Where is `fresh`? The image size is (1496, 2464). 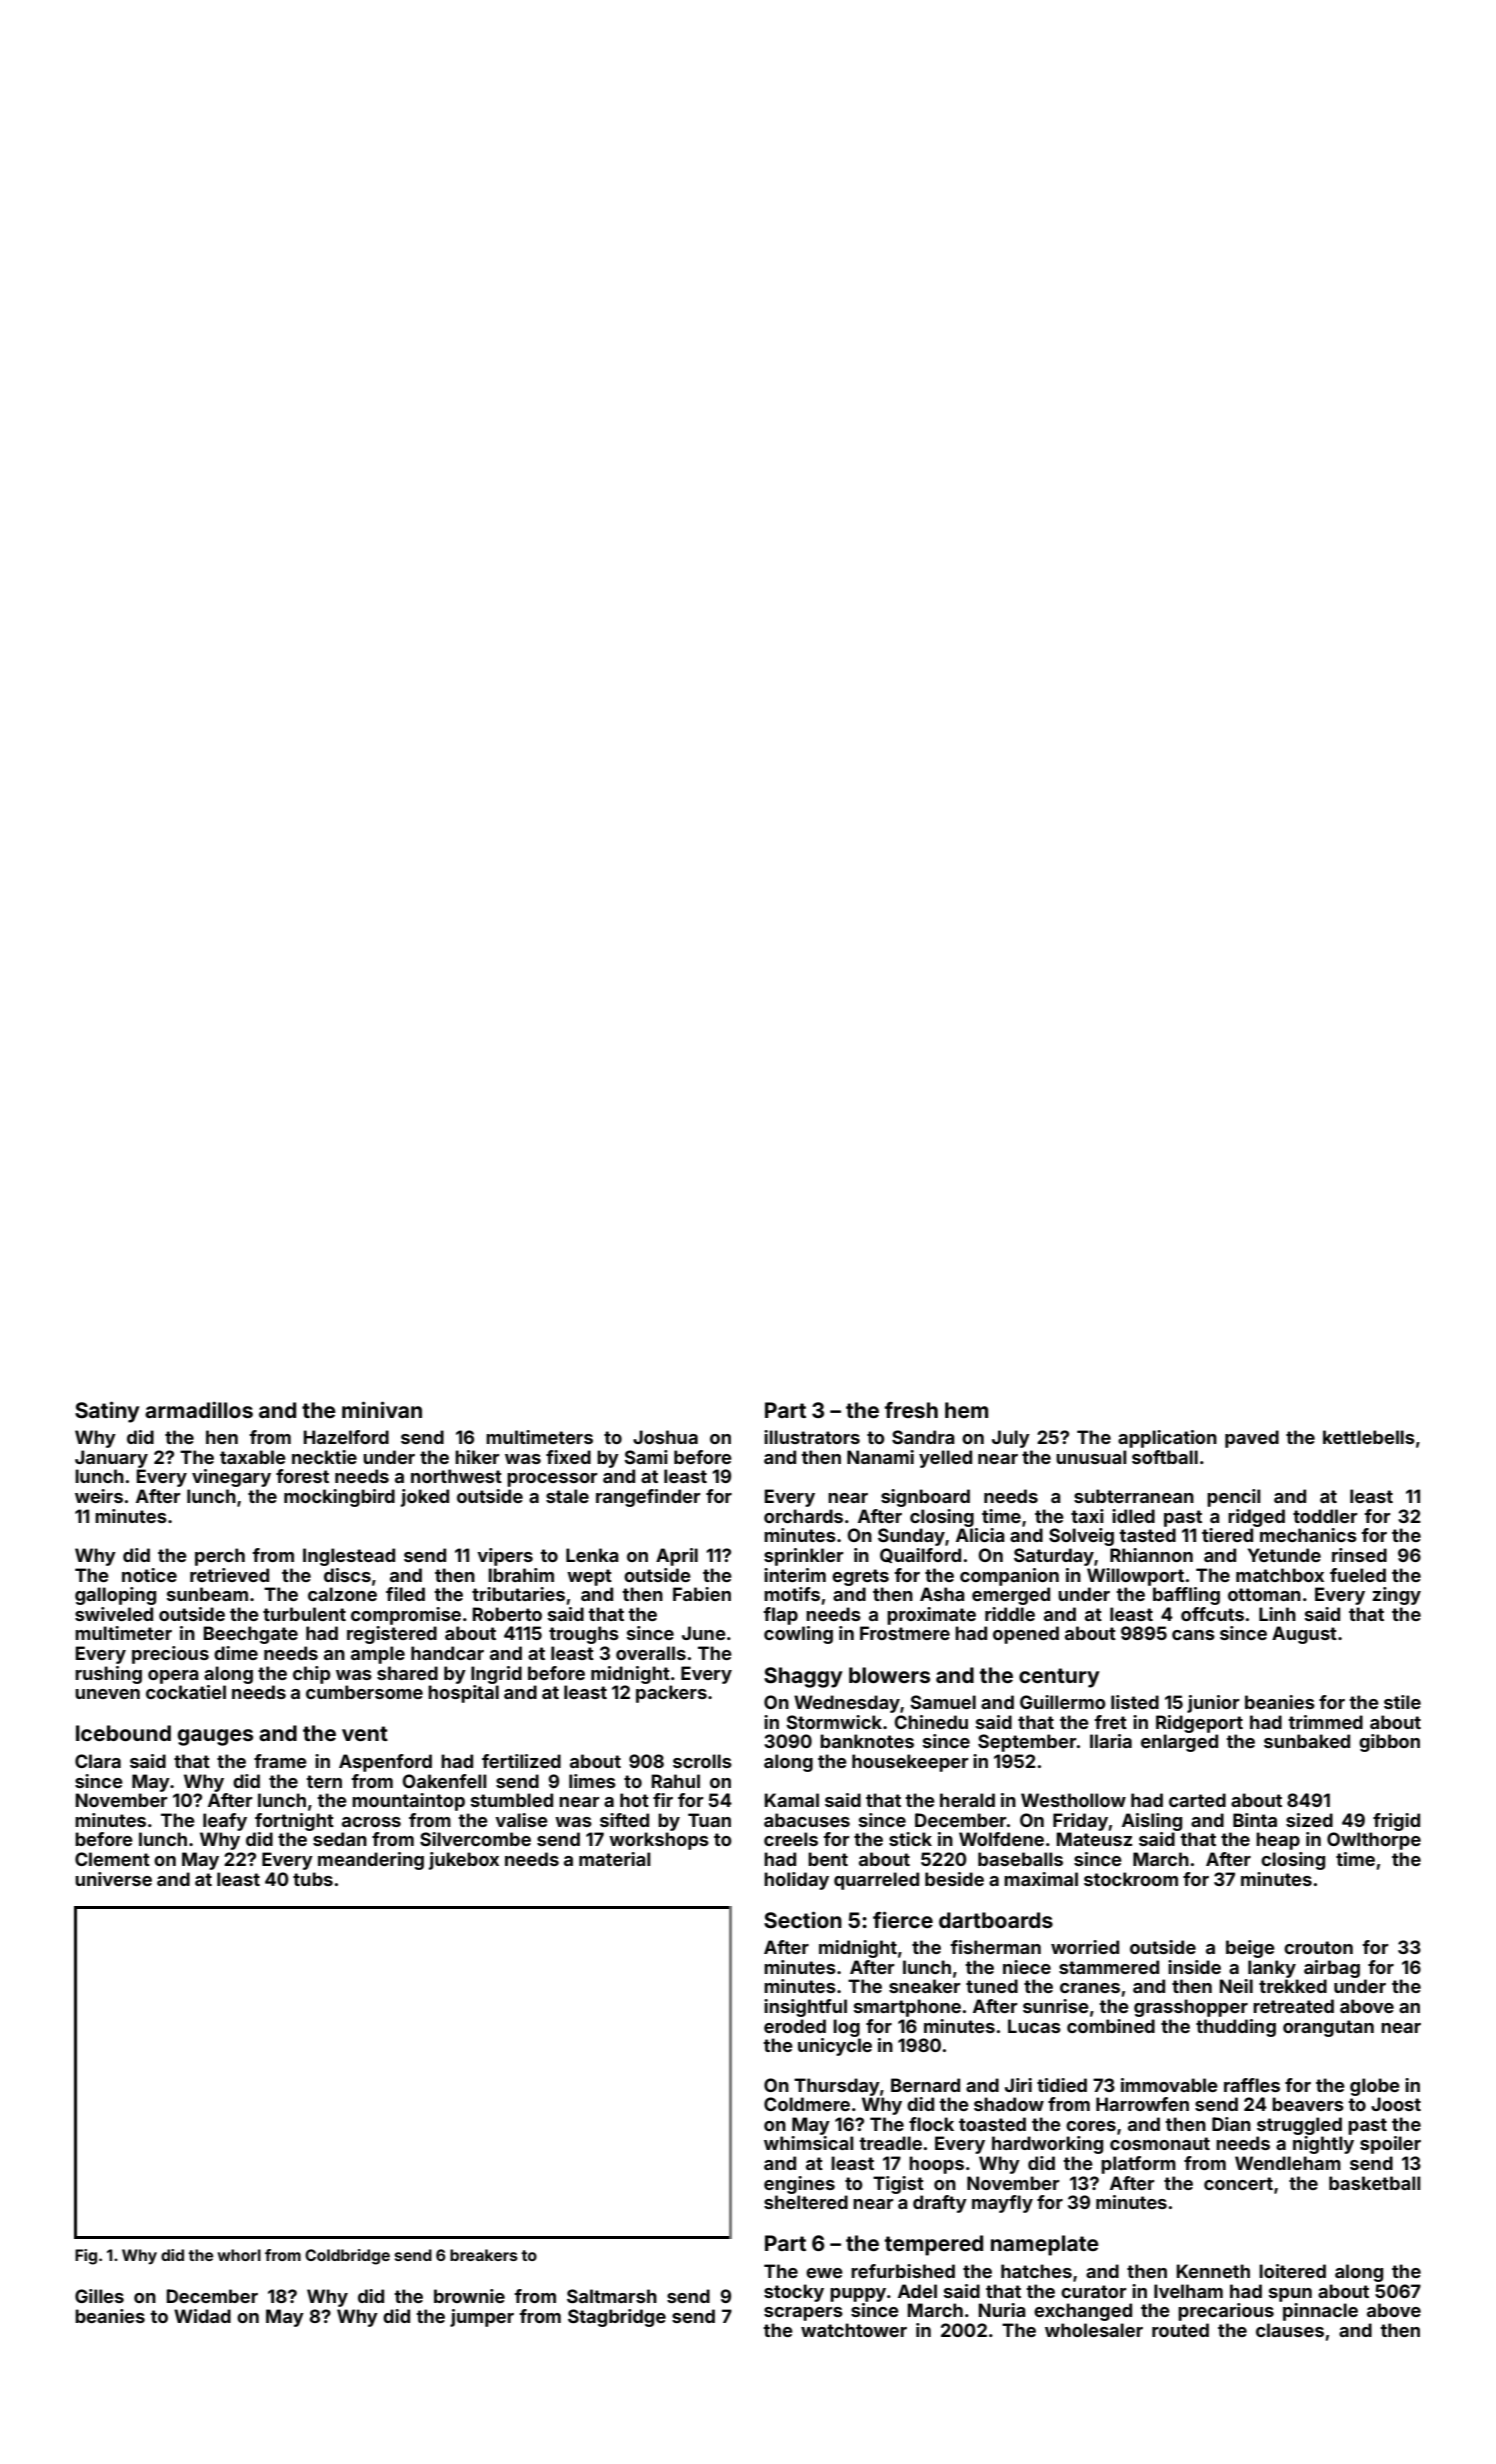 fresh is located at coordinates (911, 1410).
